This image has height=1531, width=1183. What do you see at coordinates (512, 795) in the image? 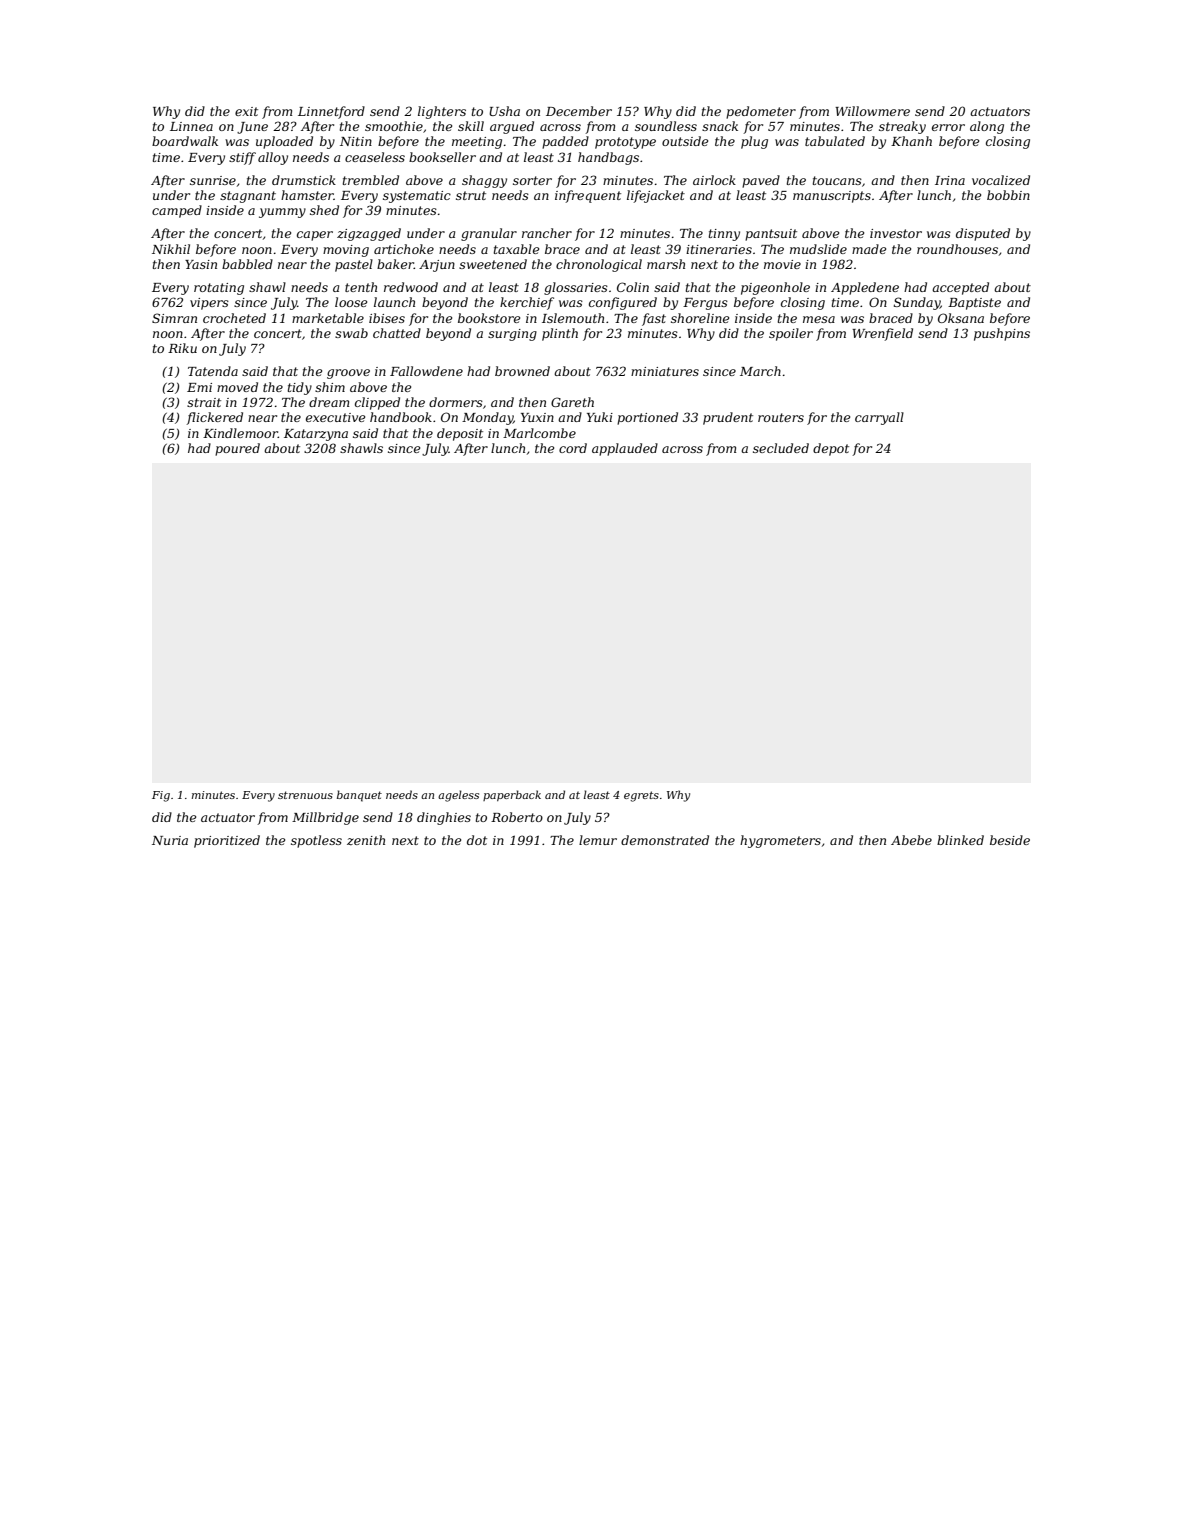
I see `paperback` at bounding box center [512, 795].
